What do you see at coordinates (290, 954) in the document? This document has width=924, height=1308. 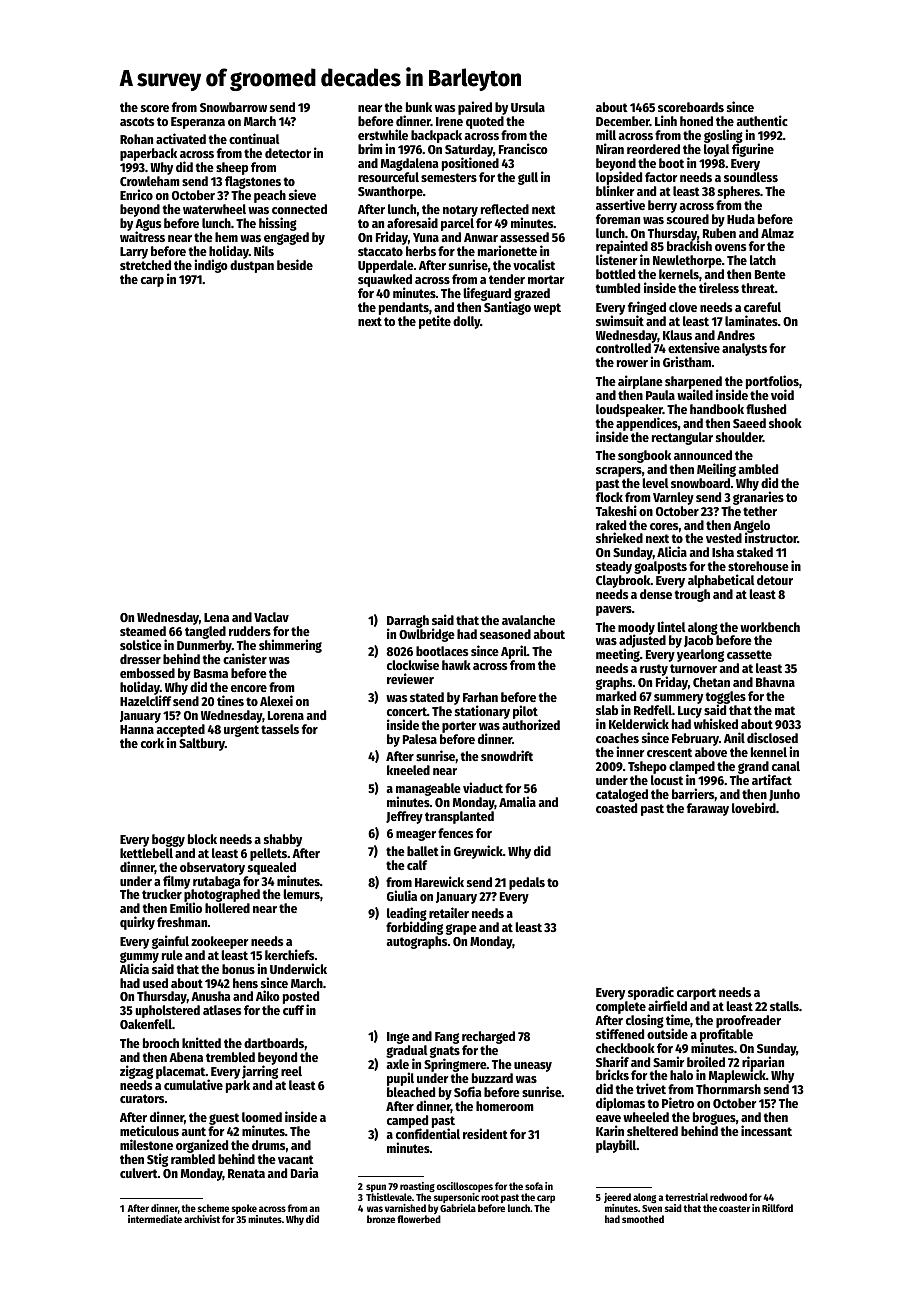 I see `kerchiefs` at bounding box center [290, 954].
